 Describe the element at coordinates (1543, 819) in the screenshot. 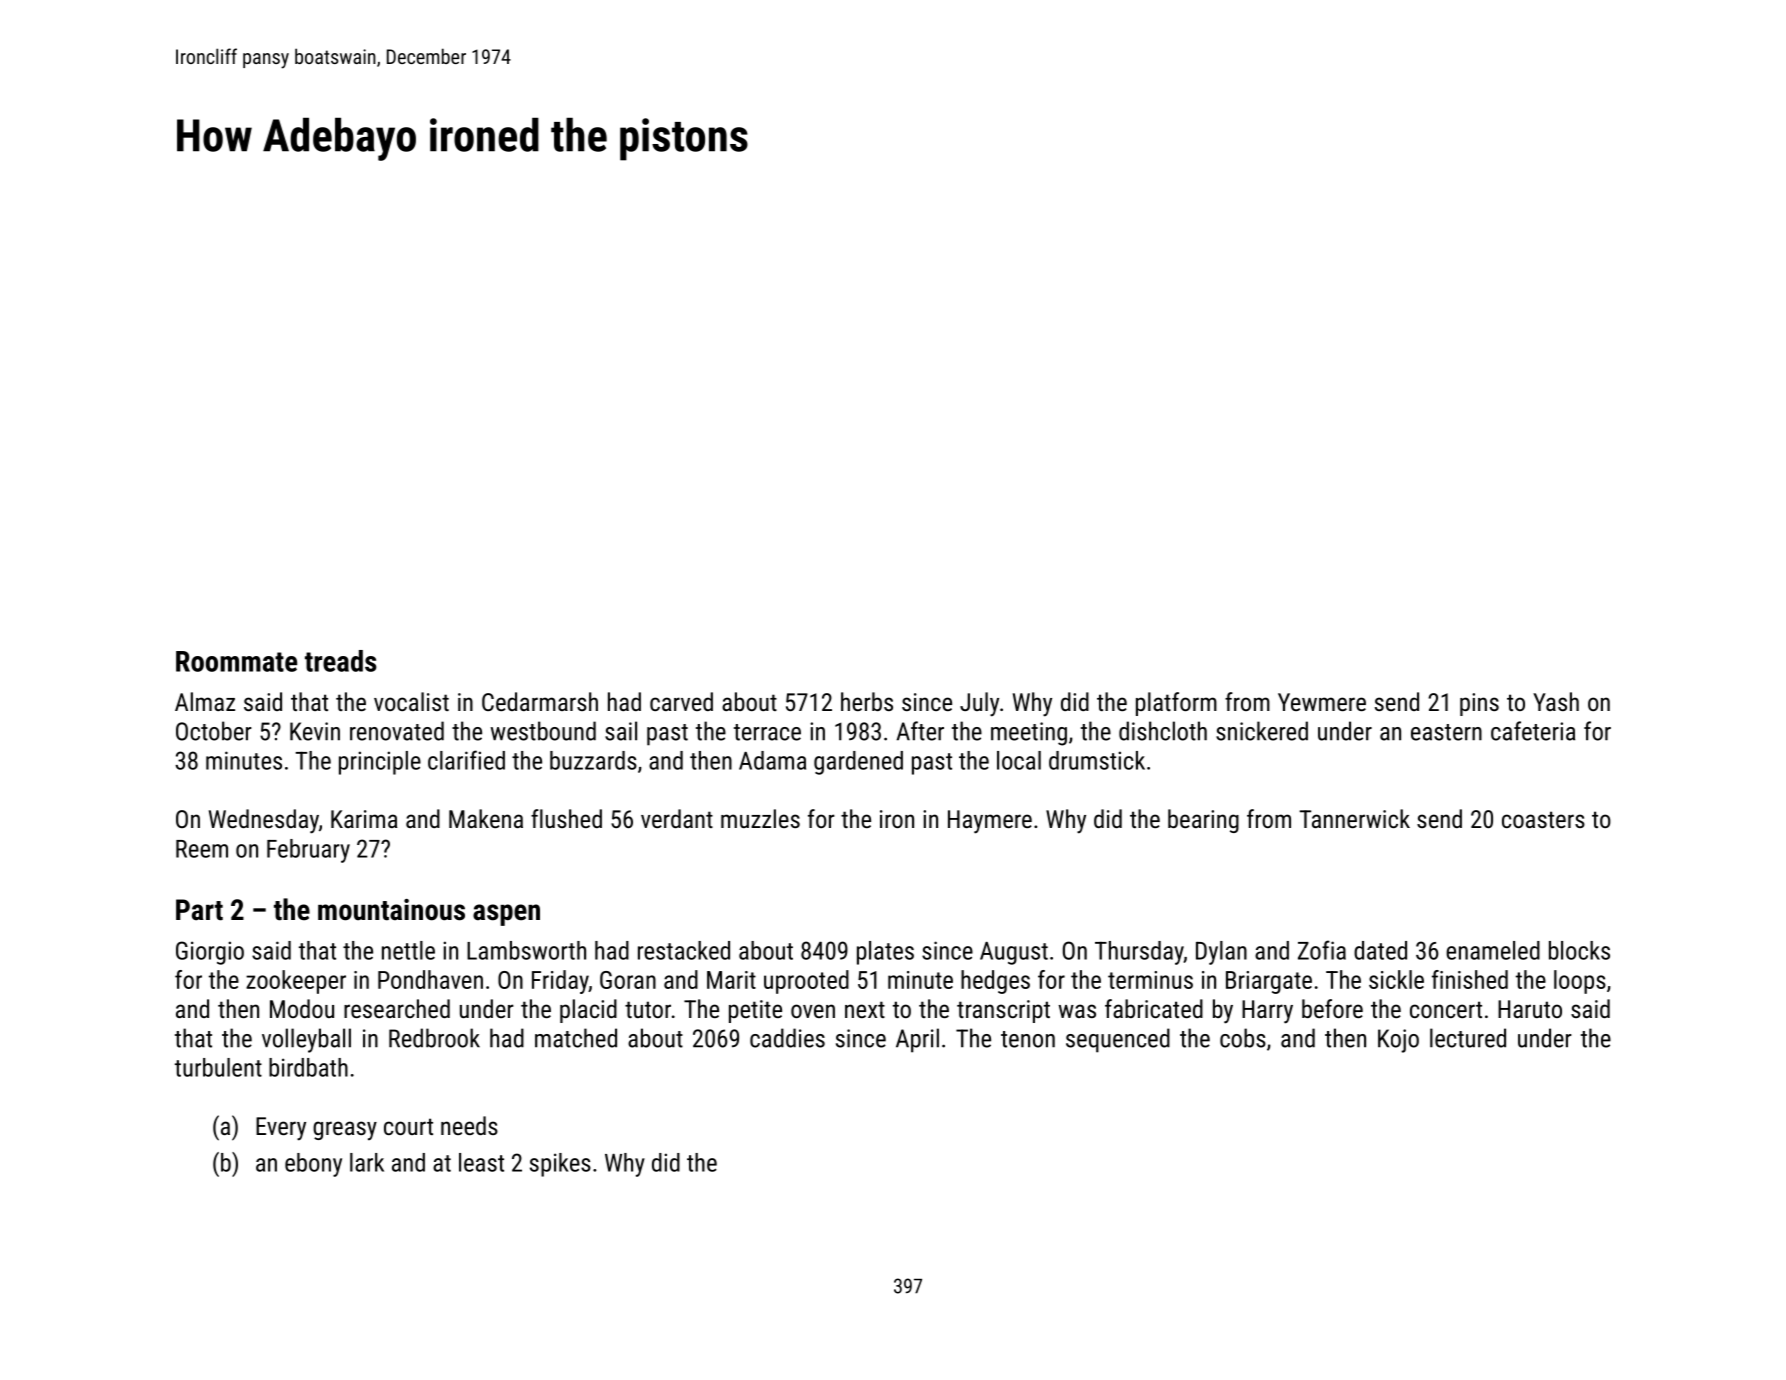

I see `coasters` at that location.
